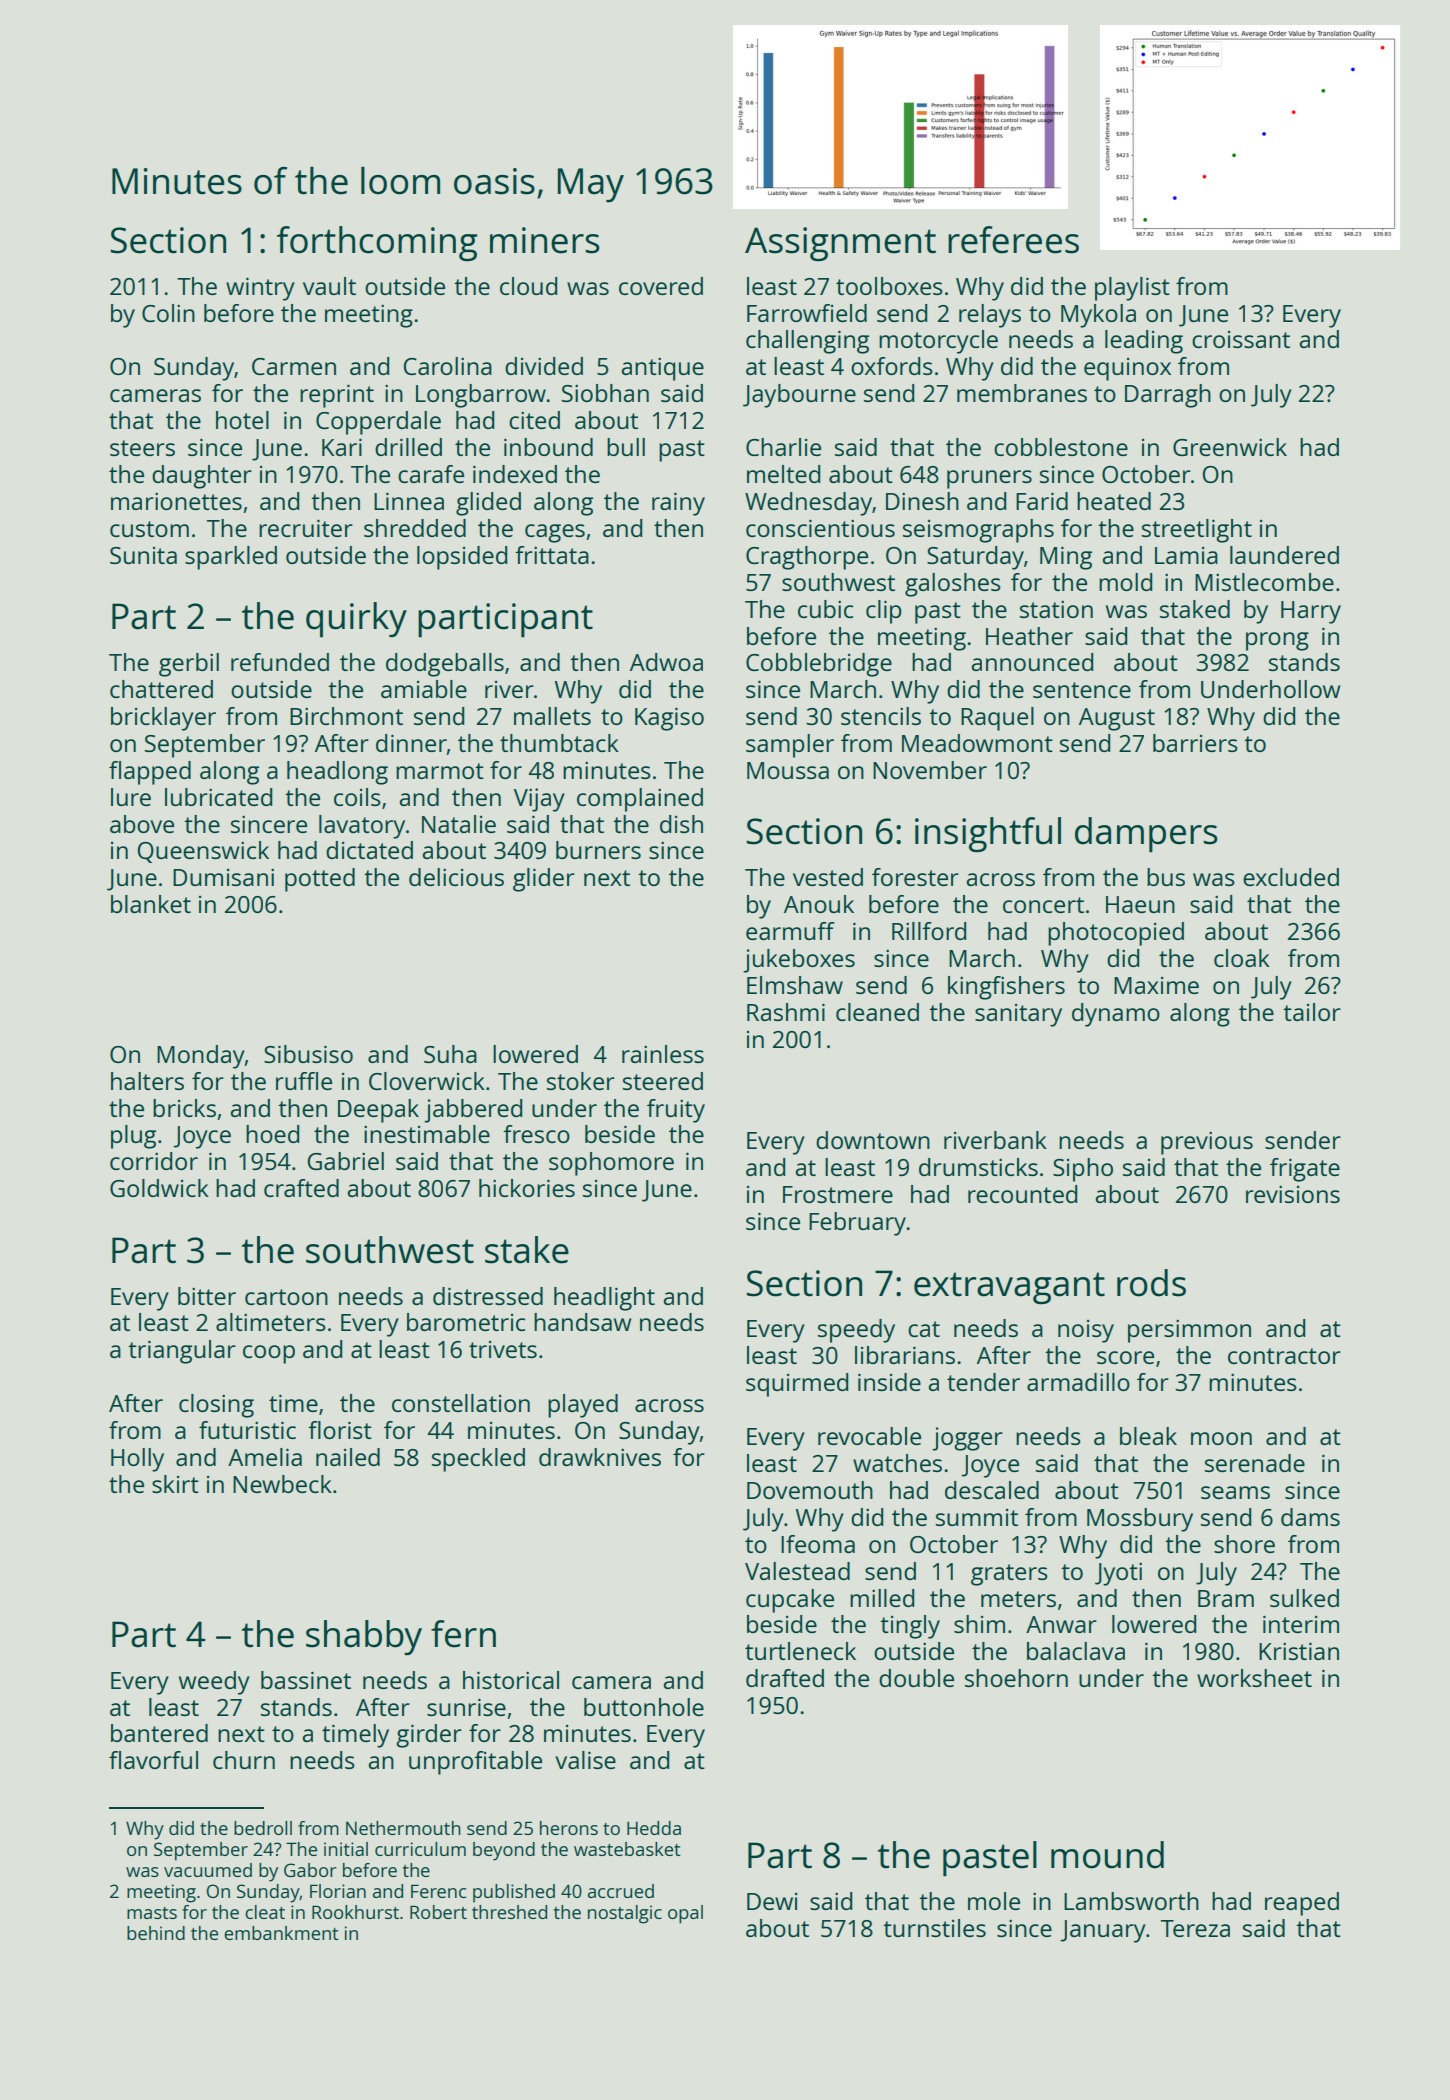 The height and width of the screenshot is (2100, 1450). I want to click on bedroll, so click(263, 1828).
